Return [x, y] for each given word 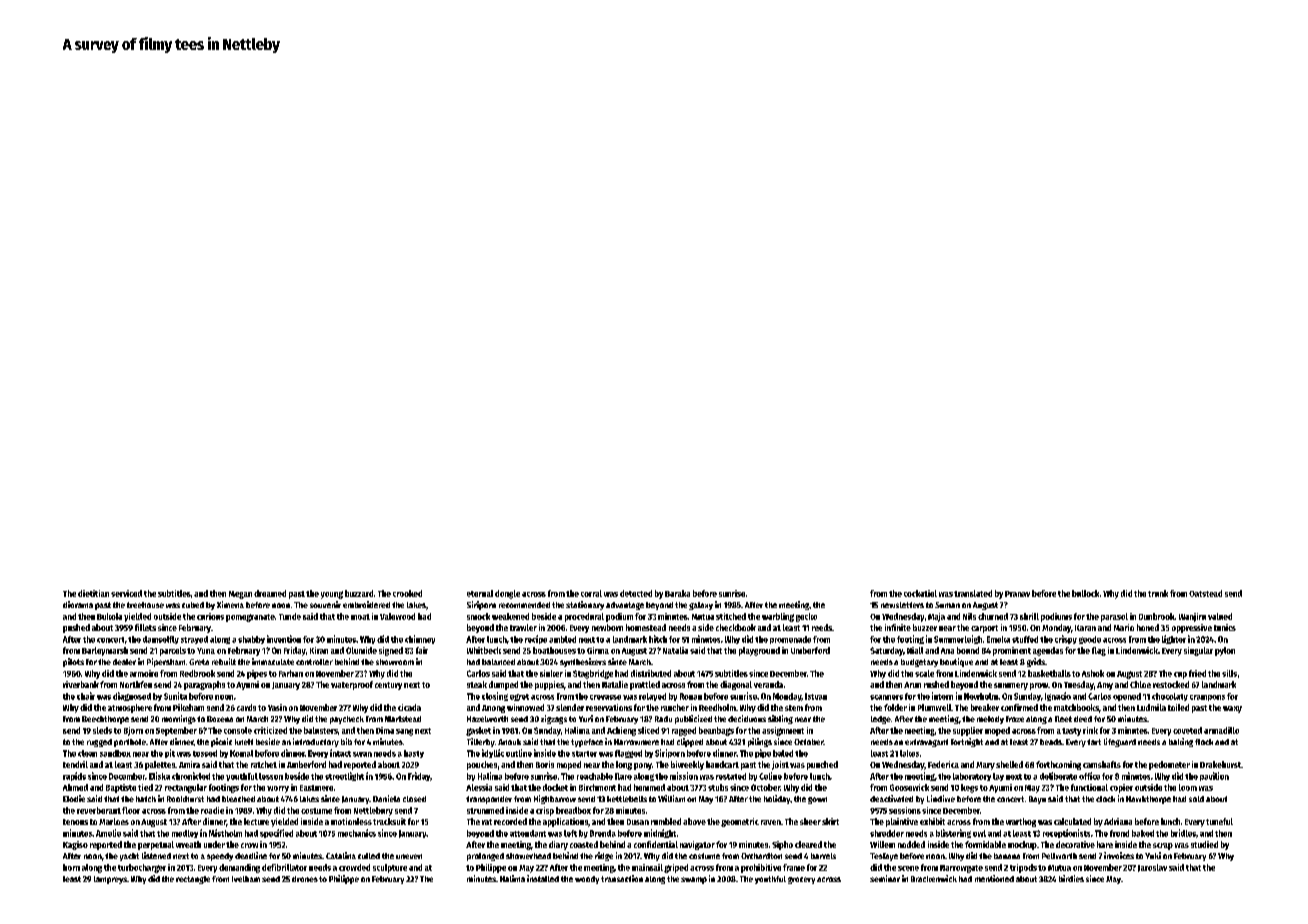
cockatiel [920, 593]
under [214, 844]
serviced [126, 593]
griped [676, 868]
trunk [1158, 593]
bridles [1183, 833]
